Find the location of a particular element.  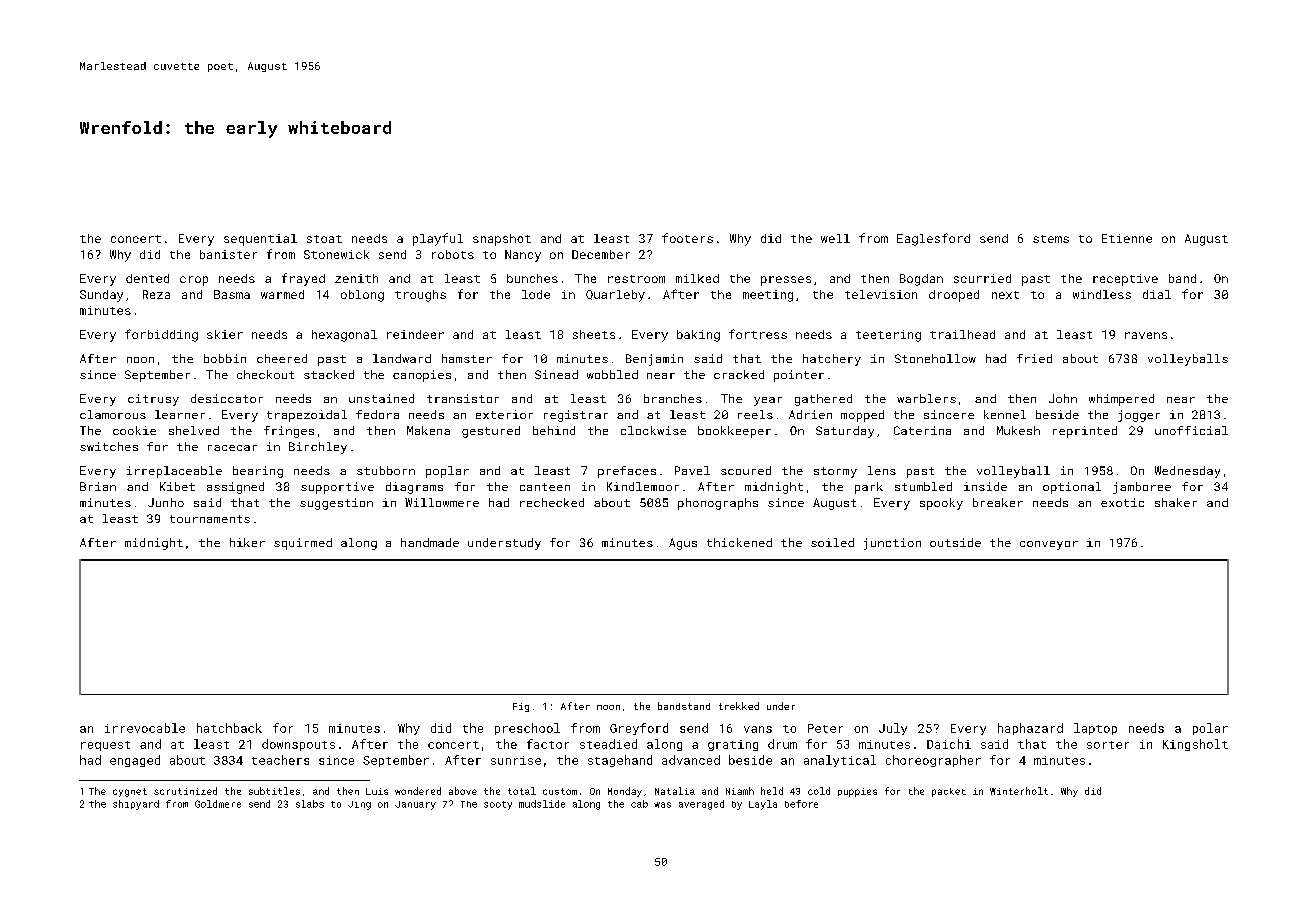

conveyor is located at coordinates (1049, 545).
